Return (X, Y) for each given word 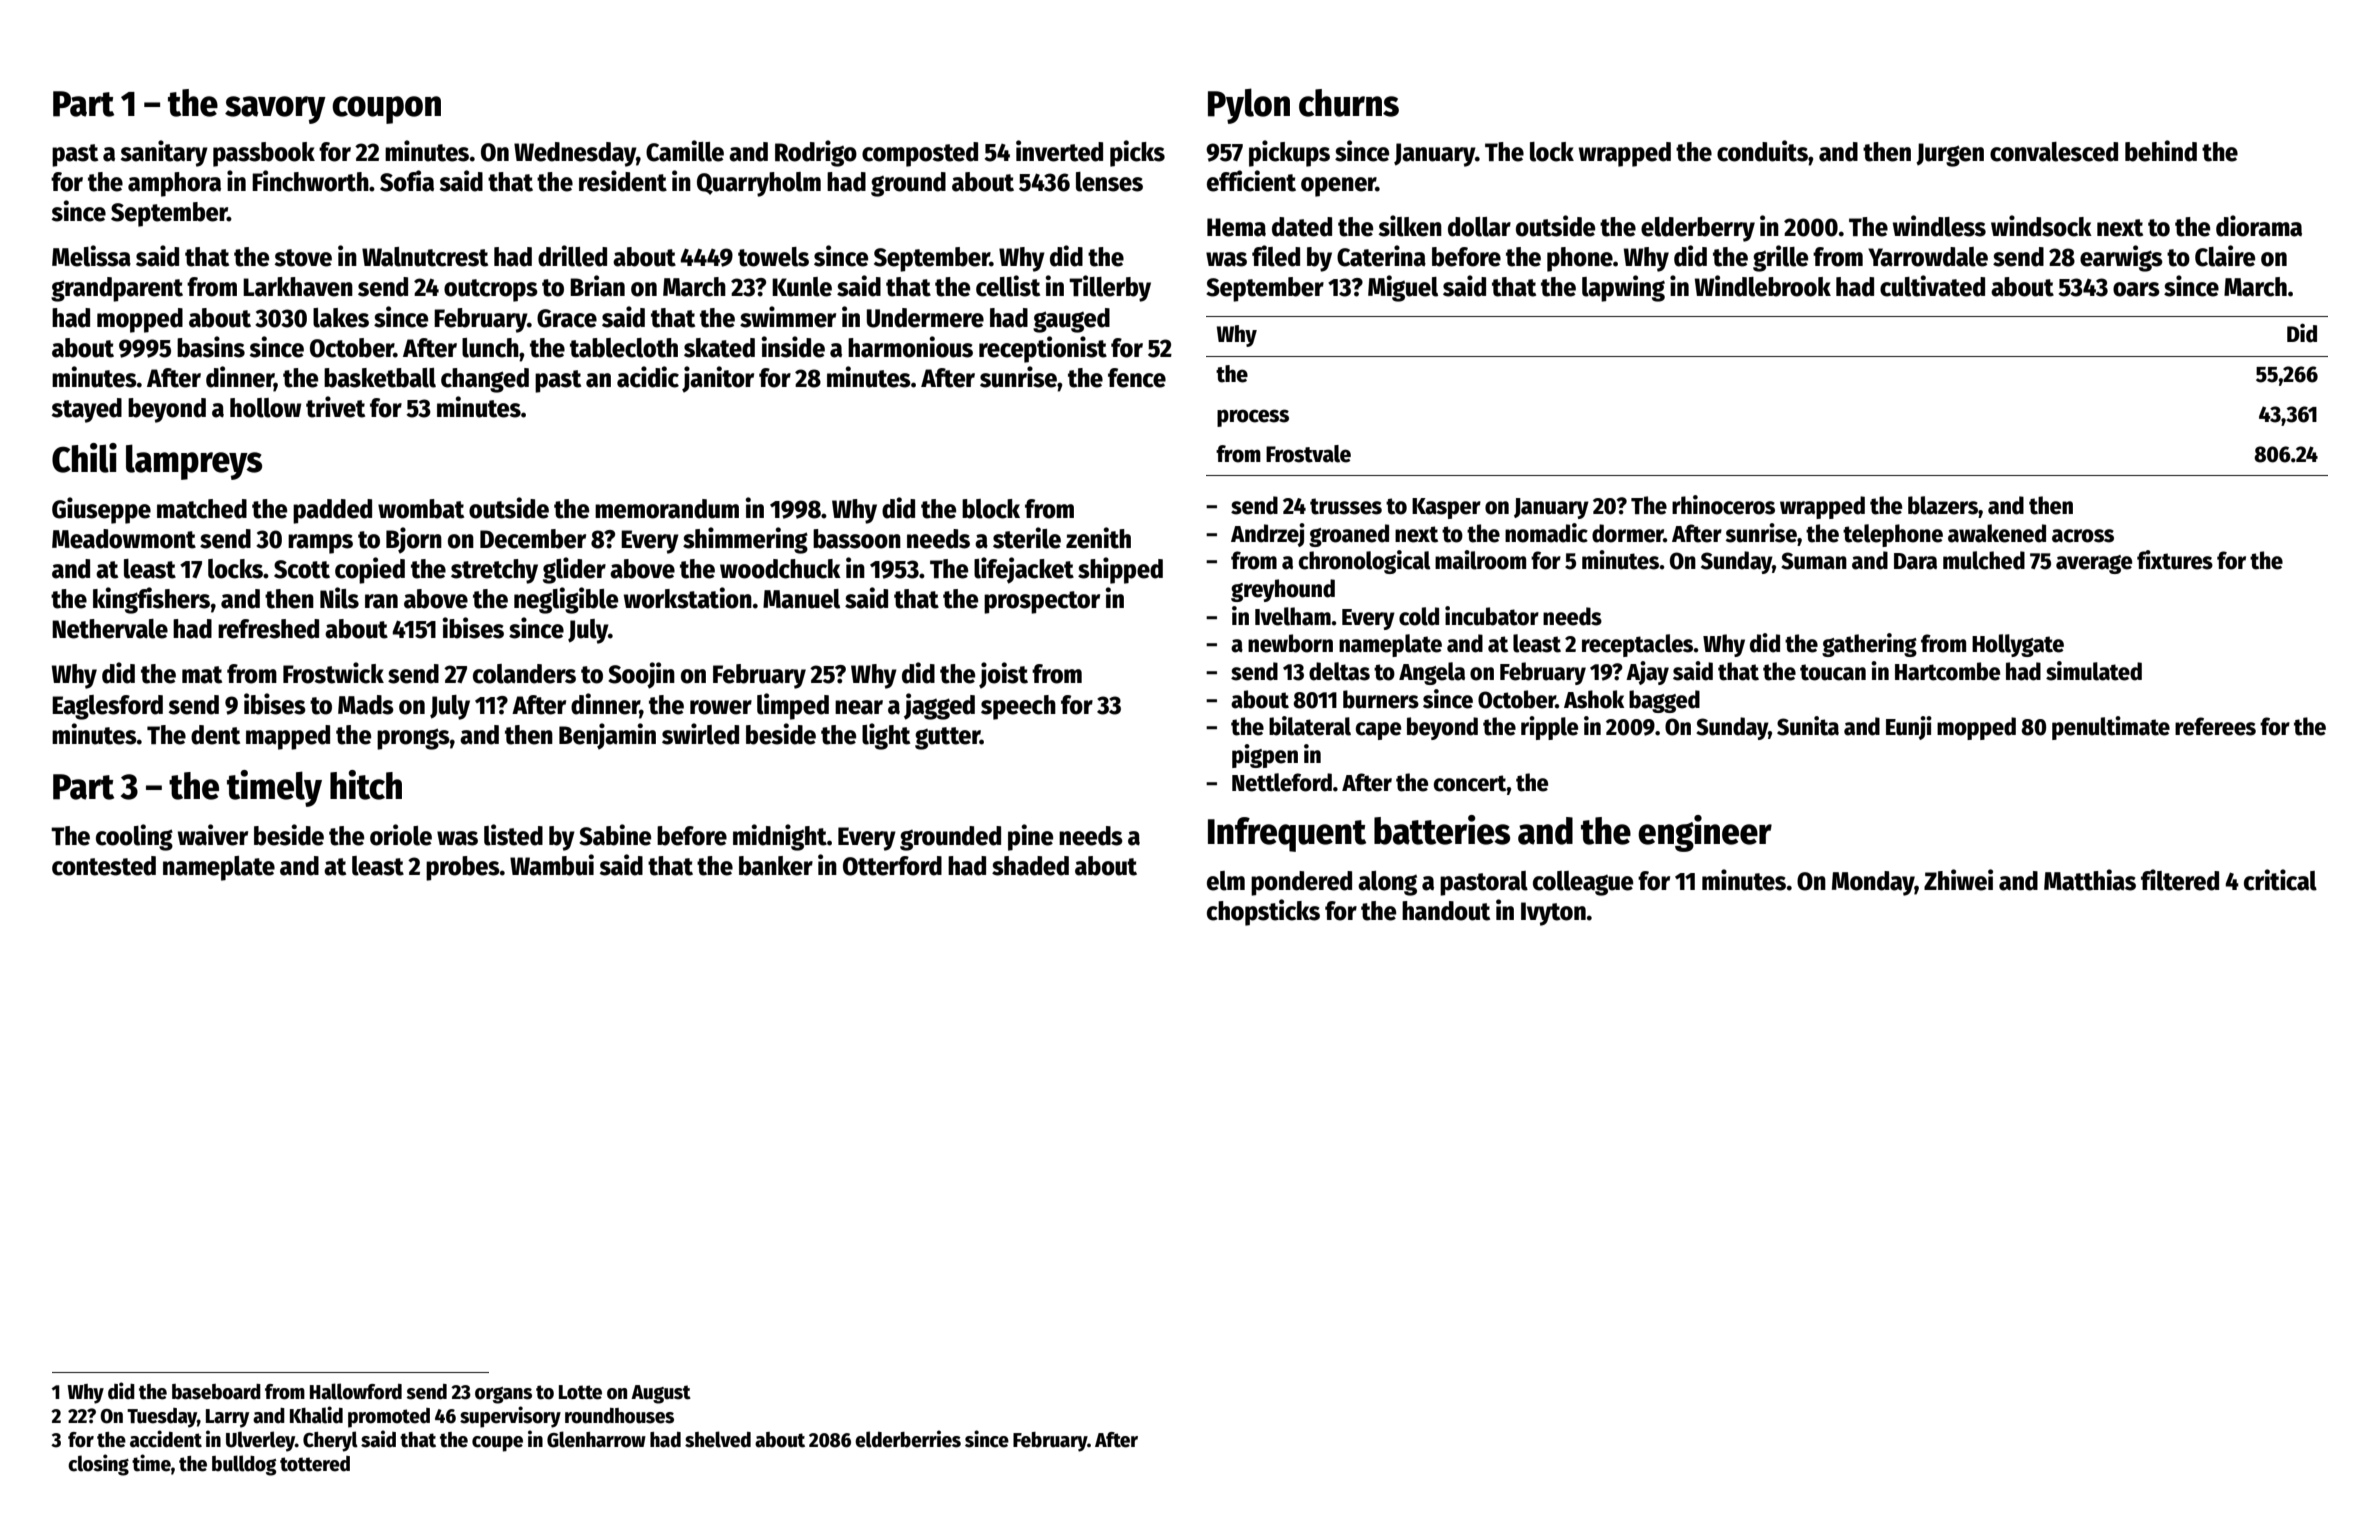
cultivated (1932, 286)
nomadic (1546, 533)
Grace (567, 318)
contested (104, 866)
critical (2280, 880)
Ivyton (1553, 914)
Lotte (580, 1392)
